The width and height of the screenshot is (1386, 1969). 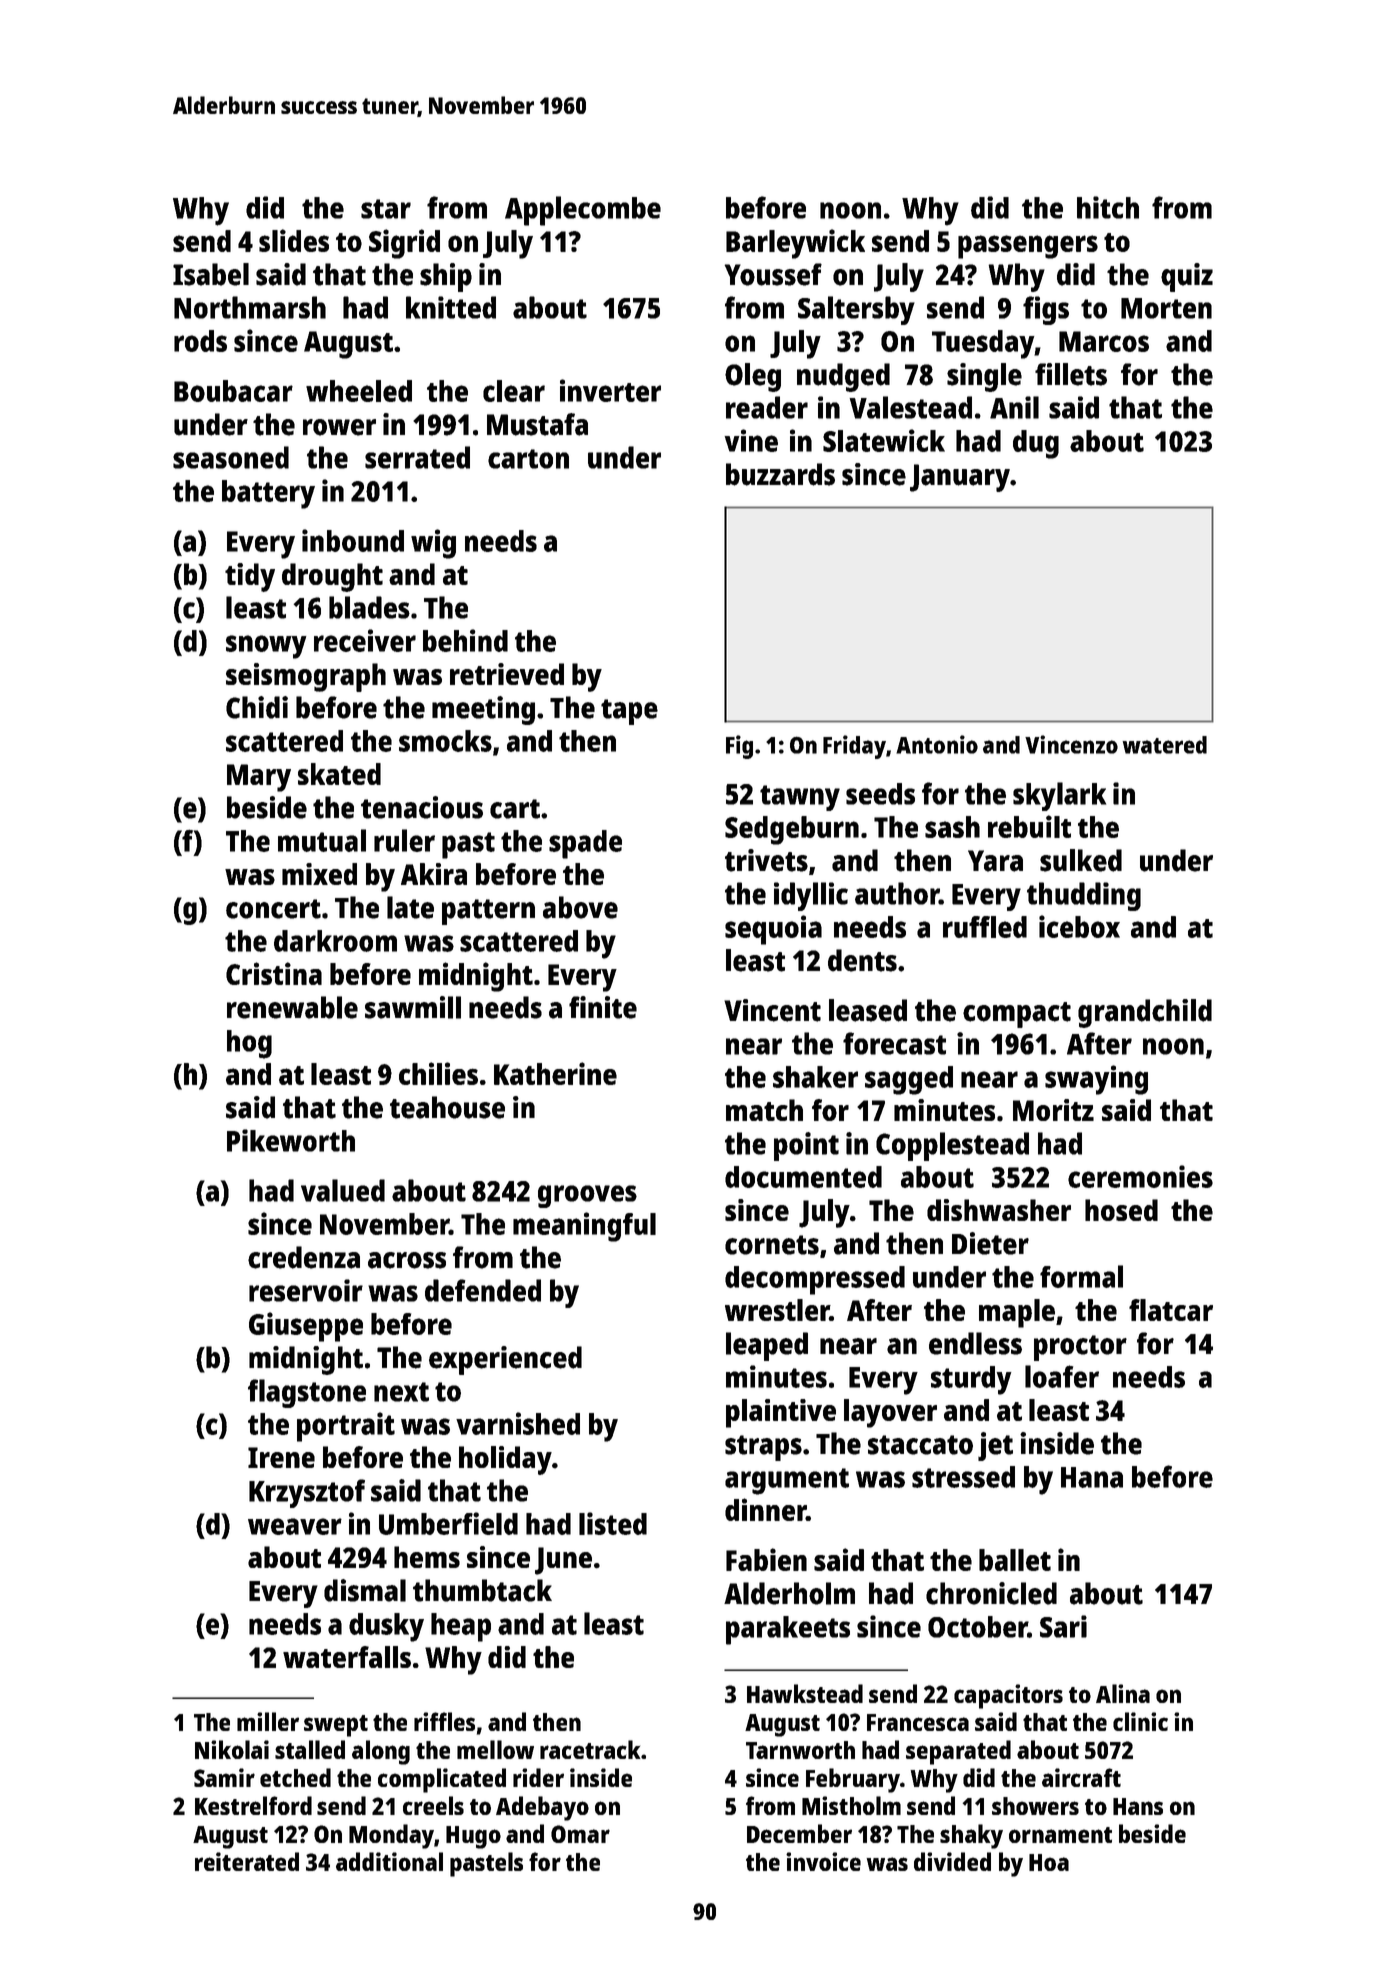 What do you see at coordinates (537, 424) in the screenshot?
I see `Mustafa` at bounding box center [537, 424].
